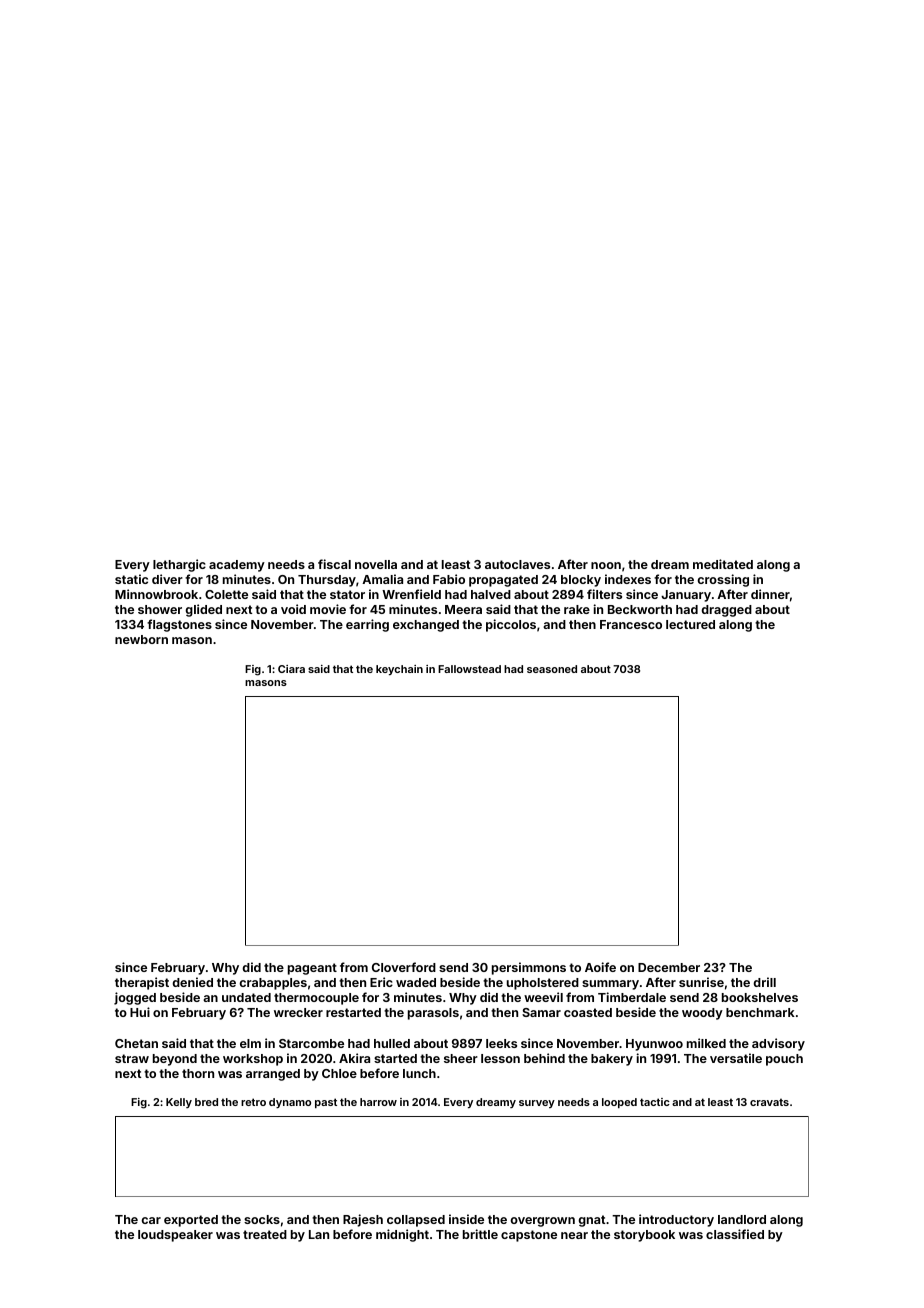 This screenshot has width=924, height=1308. Describe the element at coordinates (339, 1073) in the screenshot. I see `Chloe` at that location.
